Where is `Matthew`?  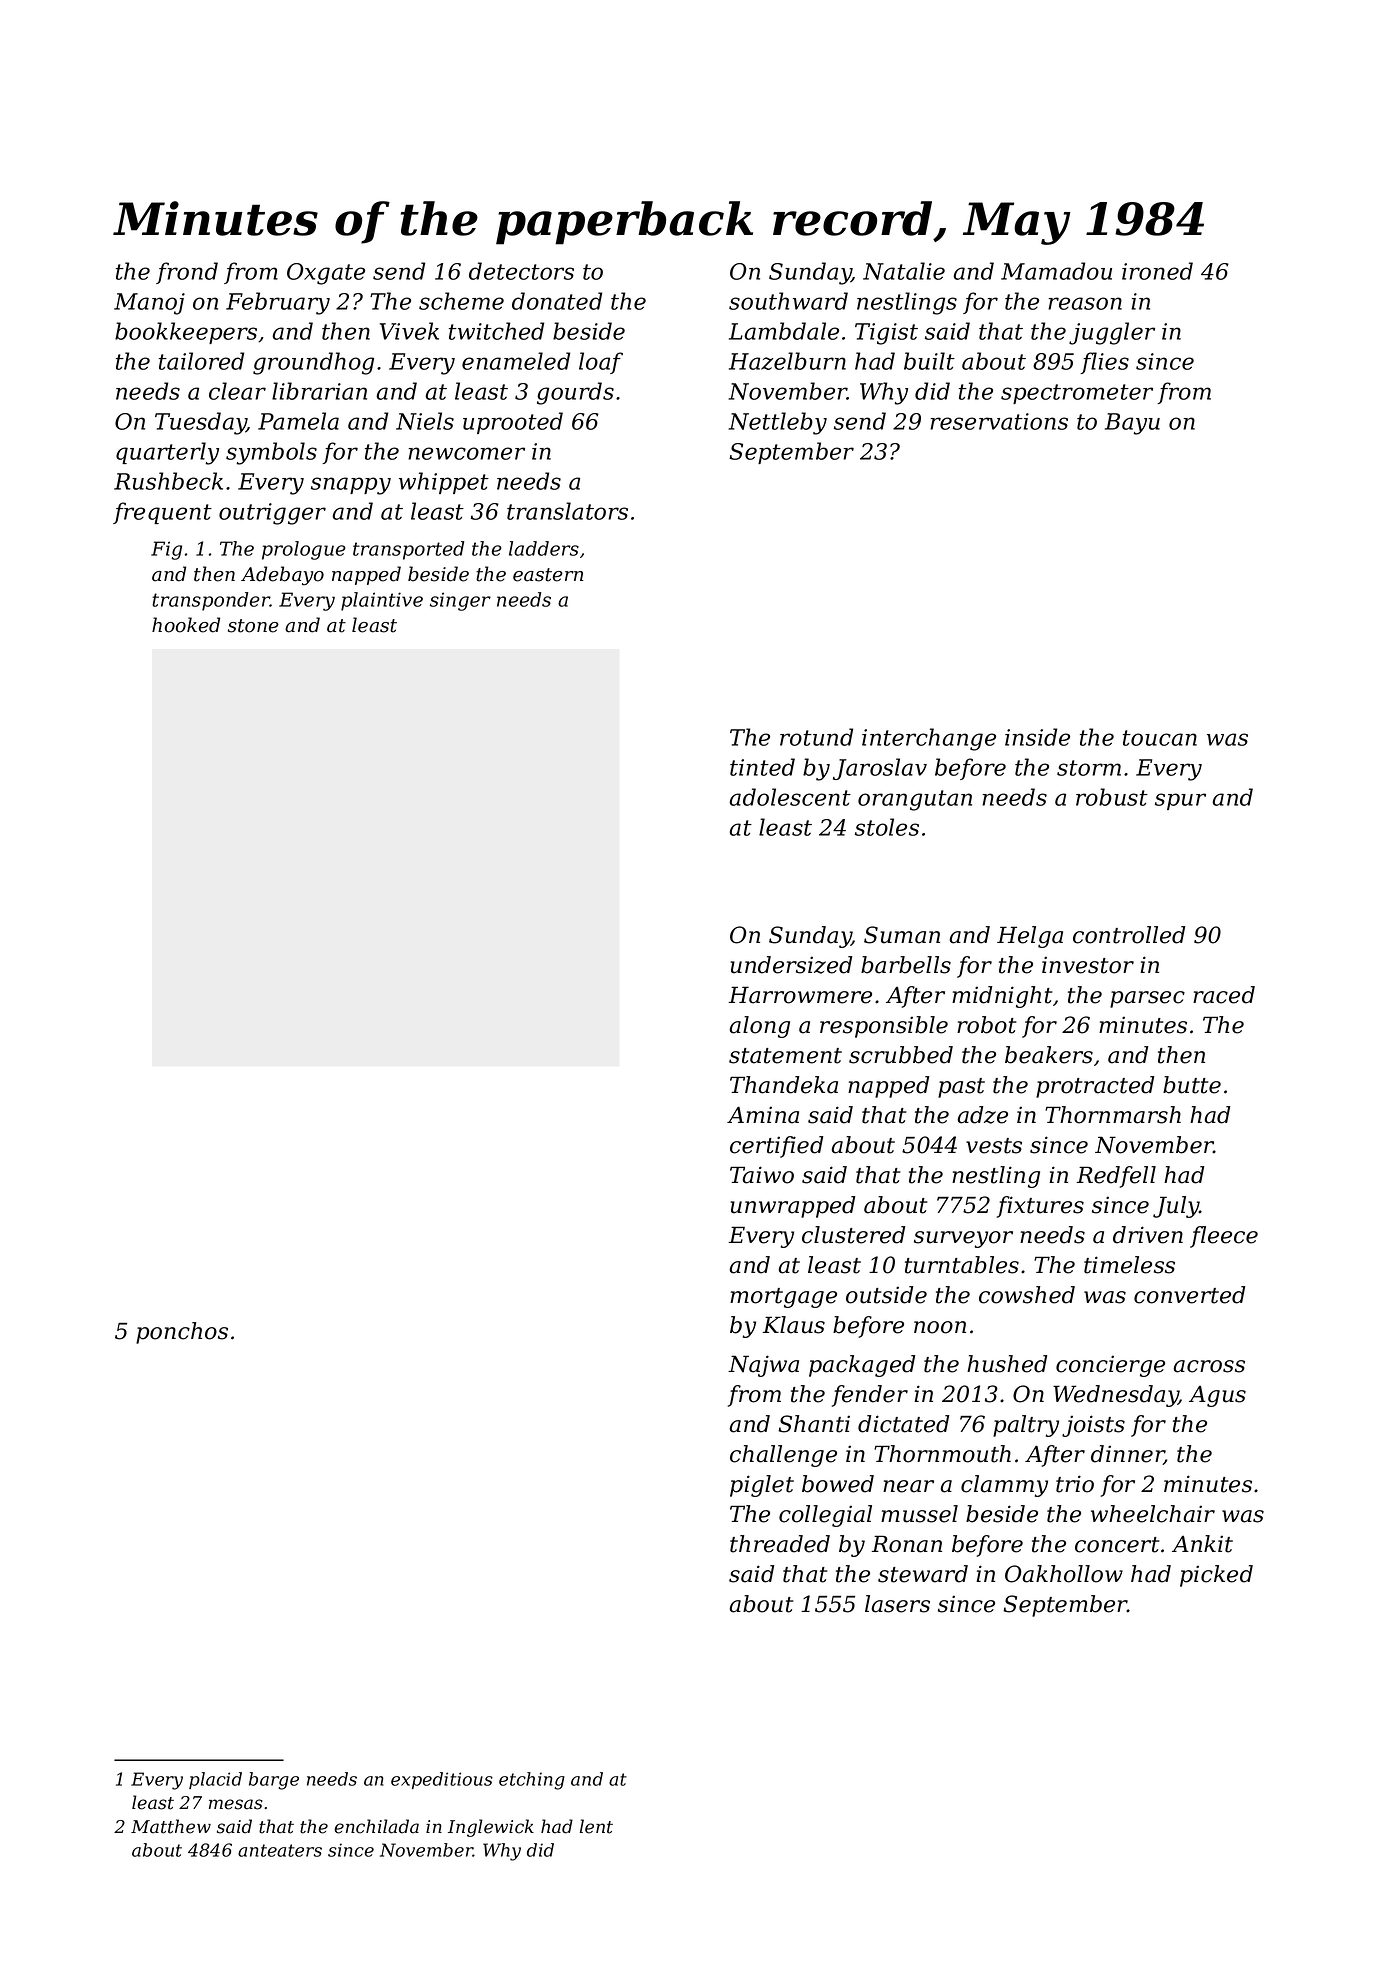 Matthew is located at coordinates (171, 1826).
